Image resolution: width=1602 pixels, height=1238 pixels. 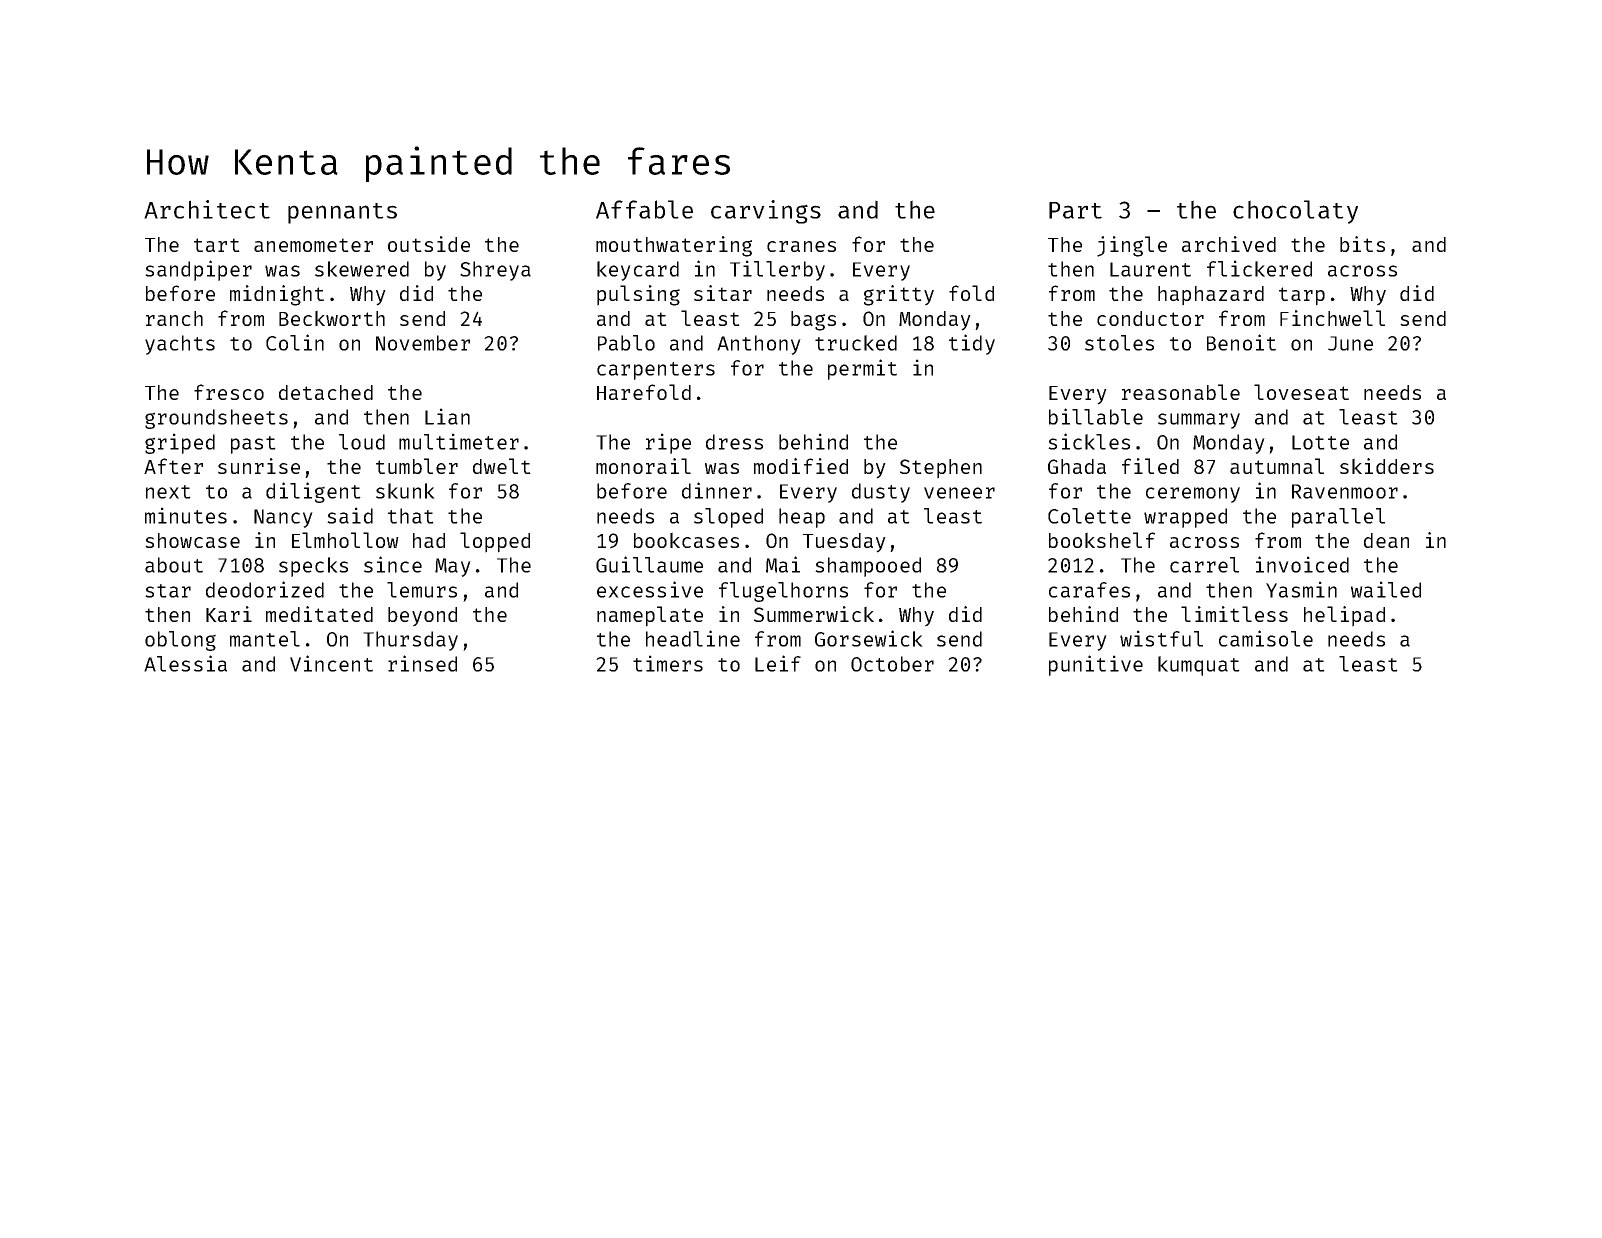 I want to click on Affable, so click(x=644, y=209).
